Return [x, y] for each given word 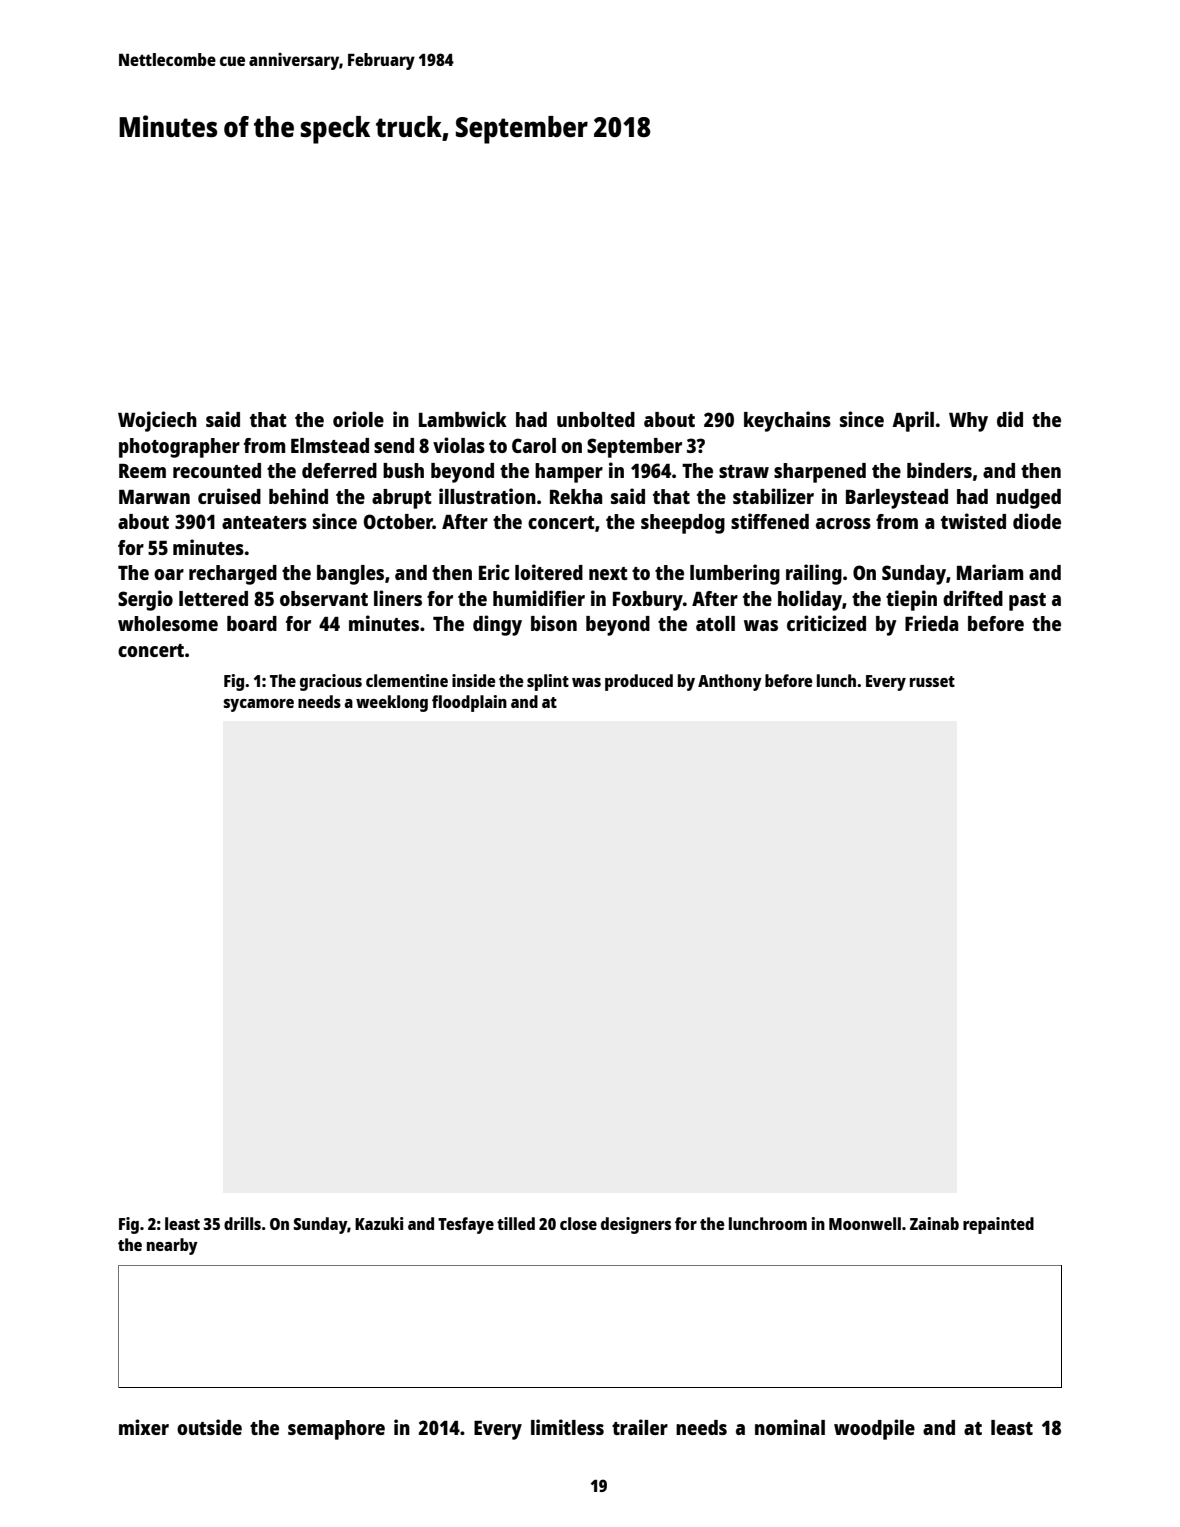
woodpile [874, 1429]
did [1010, 419]
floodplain [469, 703]
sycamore [258, 705]
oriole [358, 419]
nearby [172, 1246]
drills [242, 1223]
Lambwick [463, 419]
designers [636, 1225]
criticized [826, 623]
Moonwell [865, 1223]
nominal [790, 1427]
